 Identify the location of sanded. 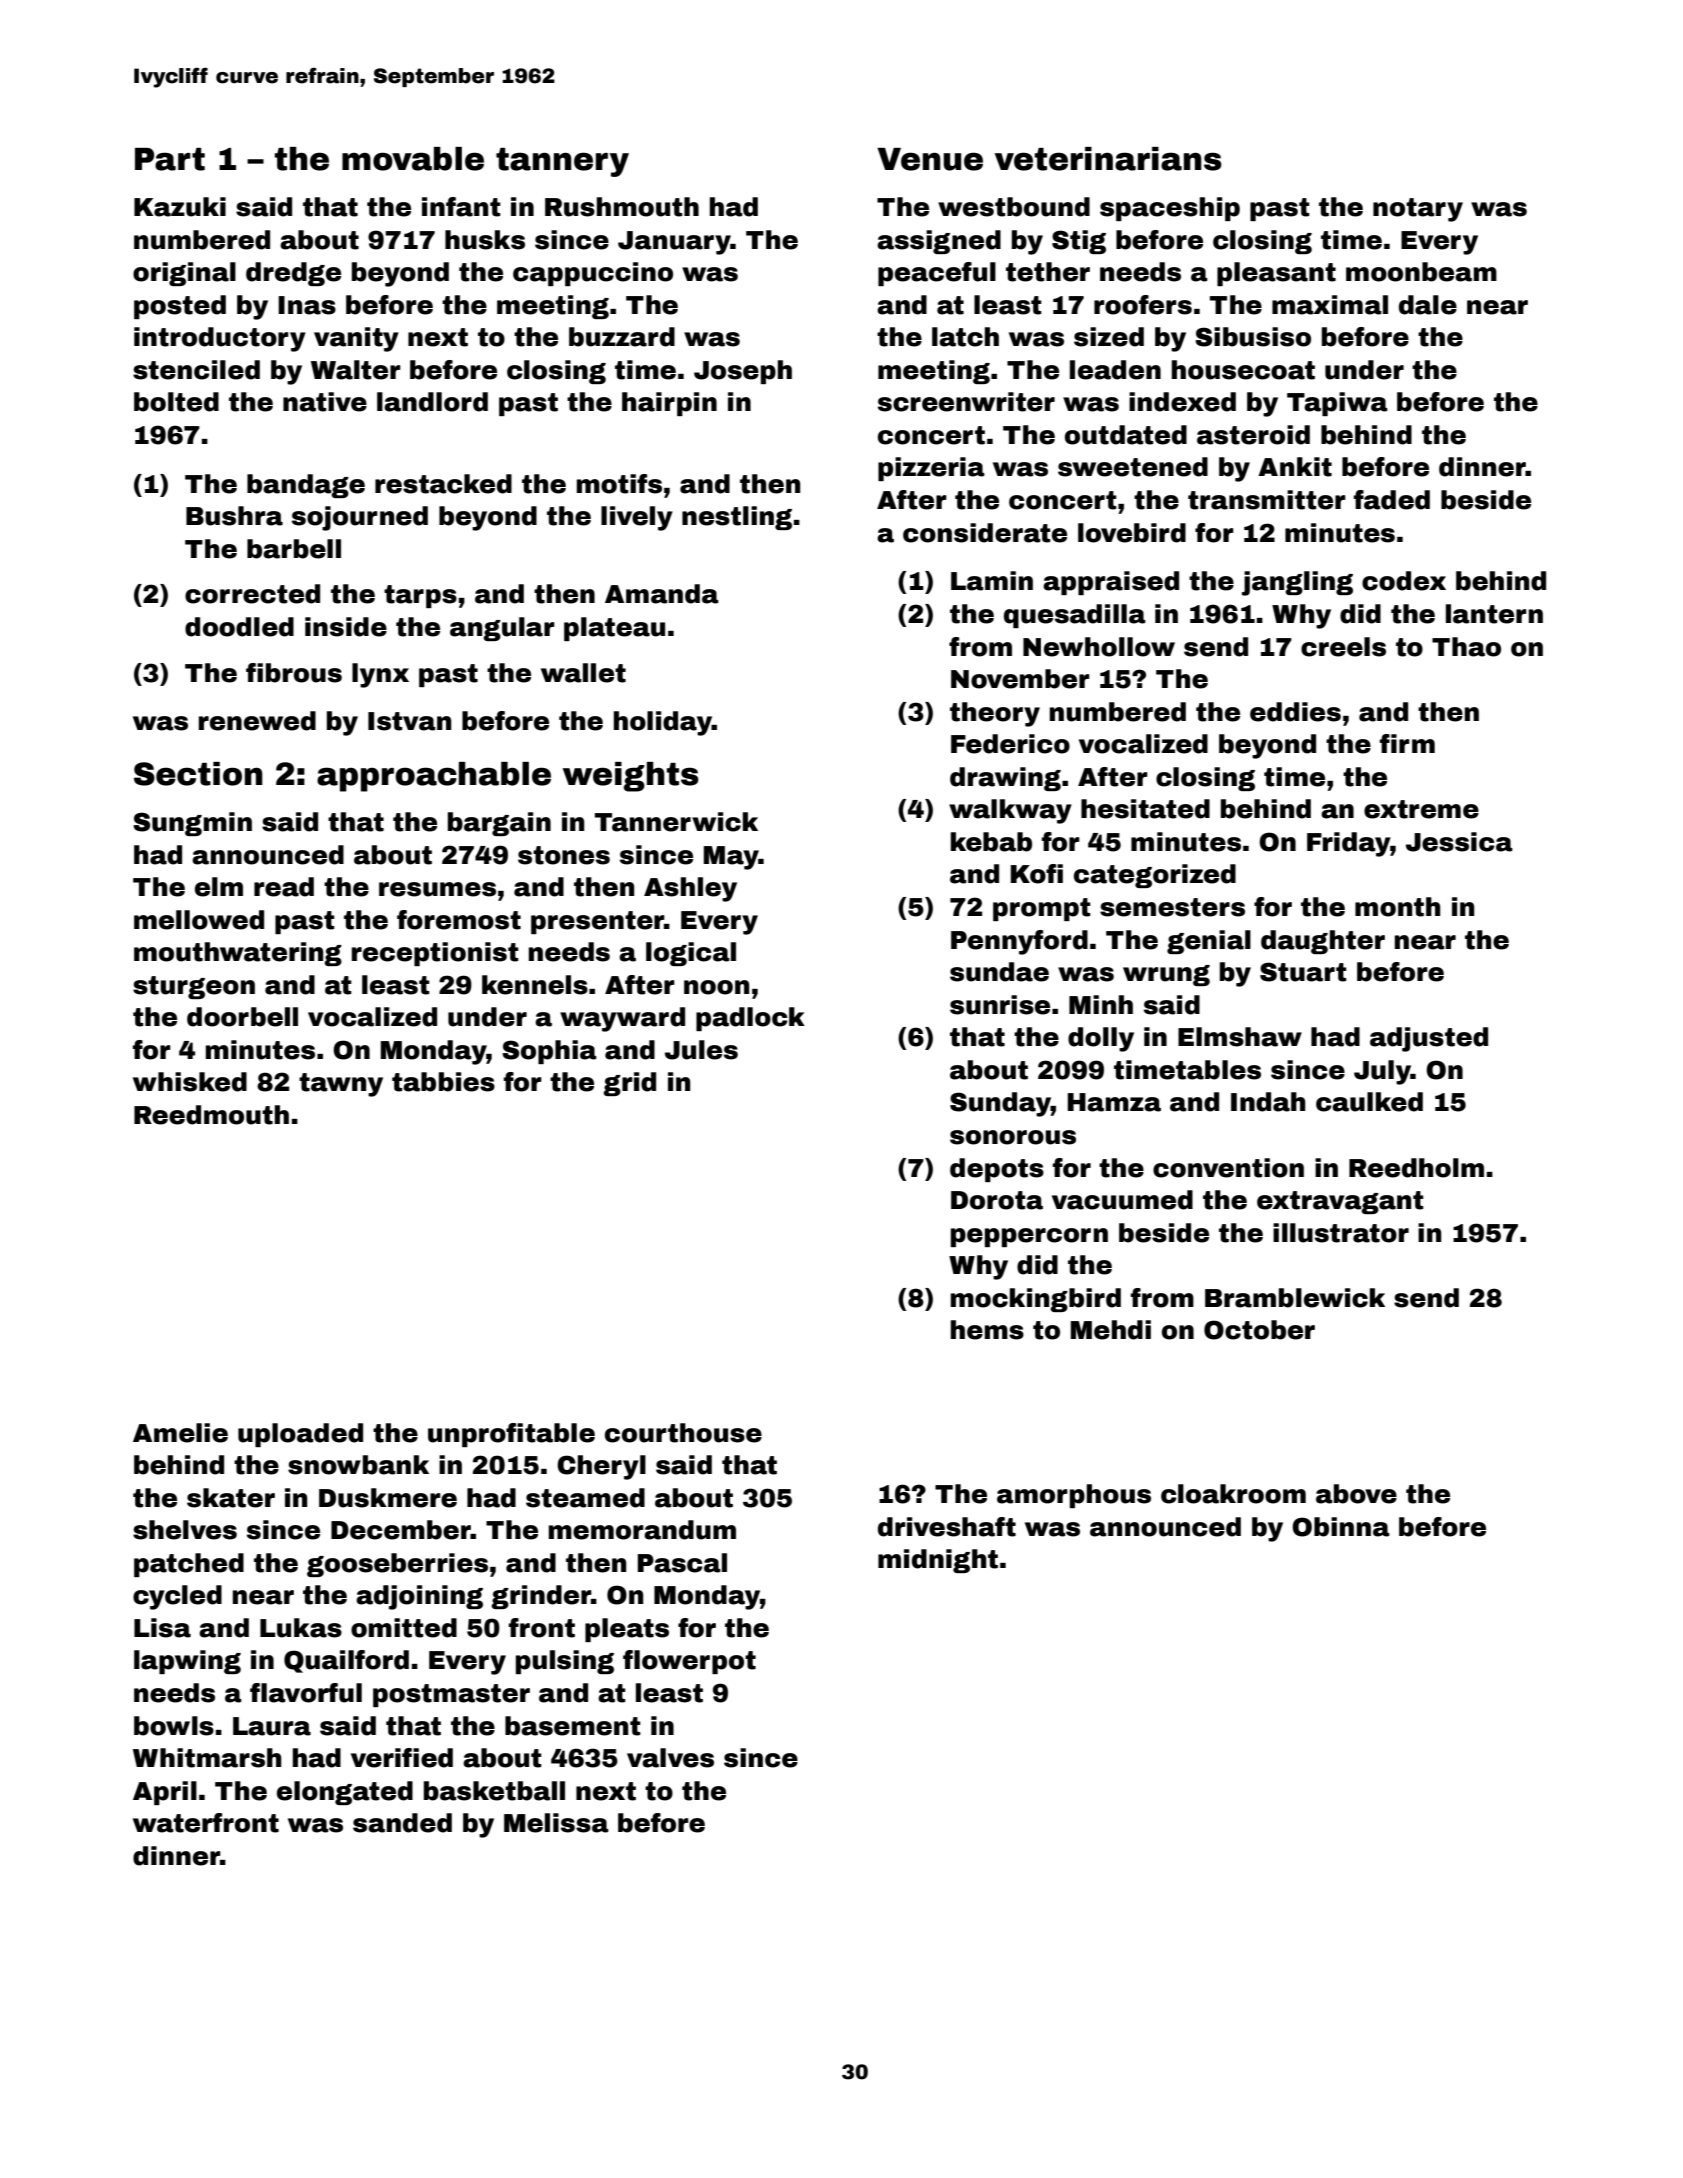
(402, 1823).
